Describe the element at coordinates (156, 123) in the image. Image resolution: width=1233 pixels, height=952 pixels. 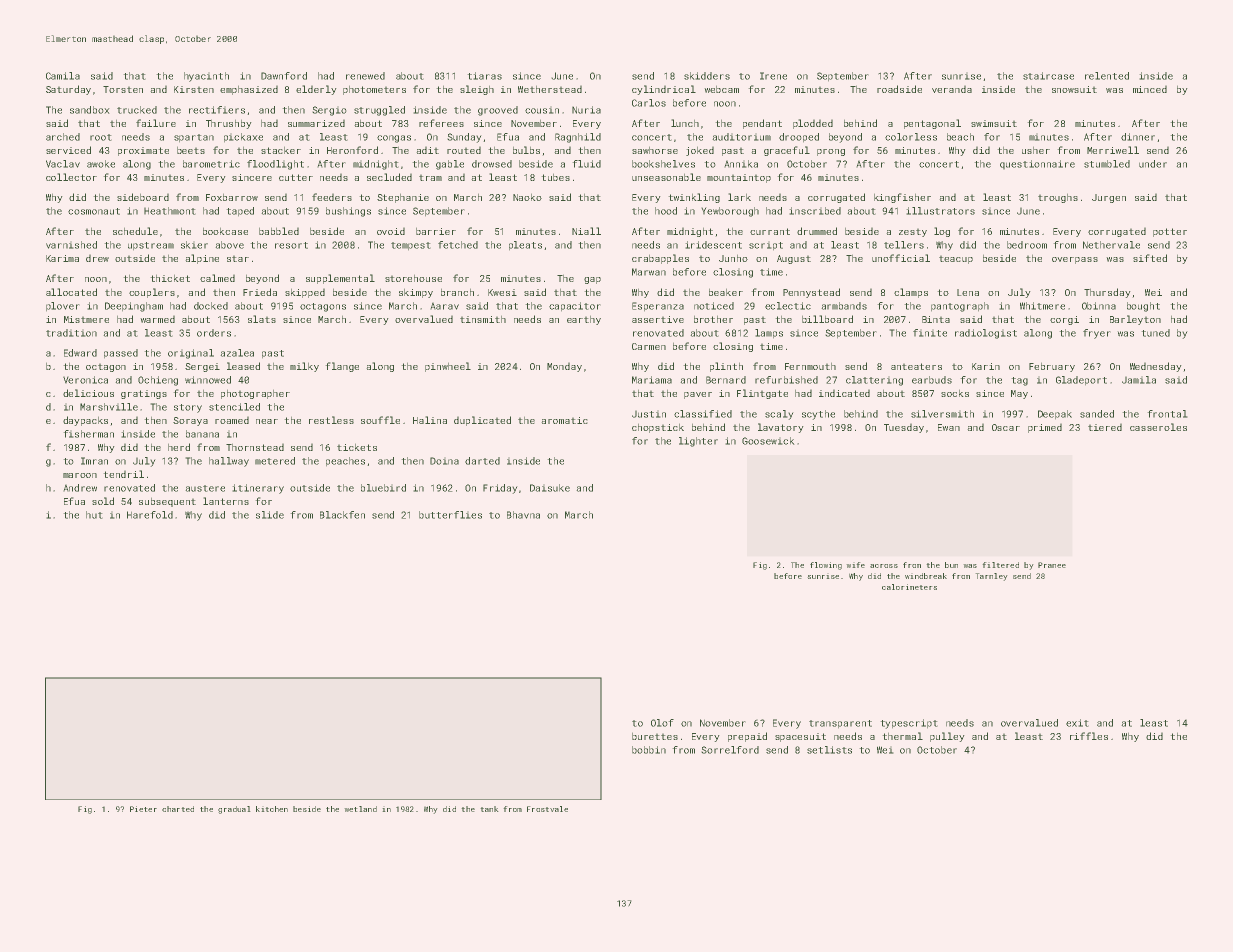
I see `failure` at that location.
